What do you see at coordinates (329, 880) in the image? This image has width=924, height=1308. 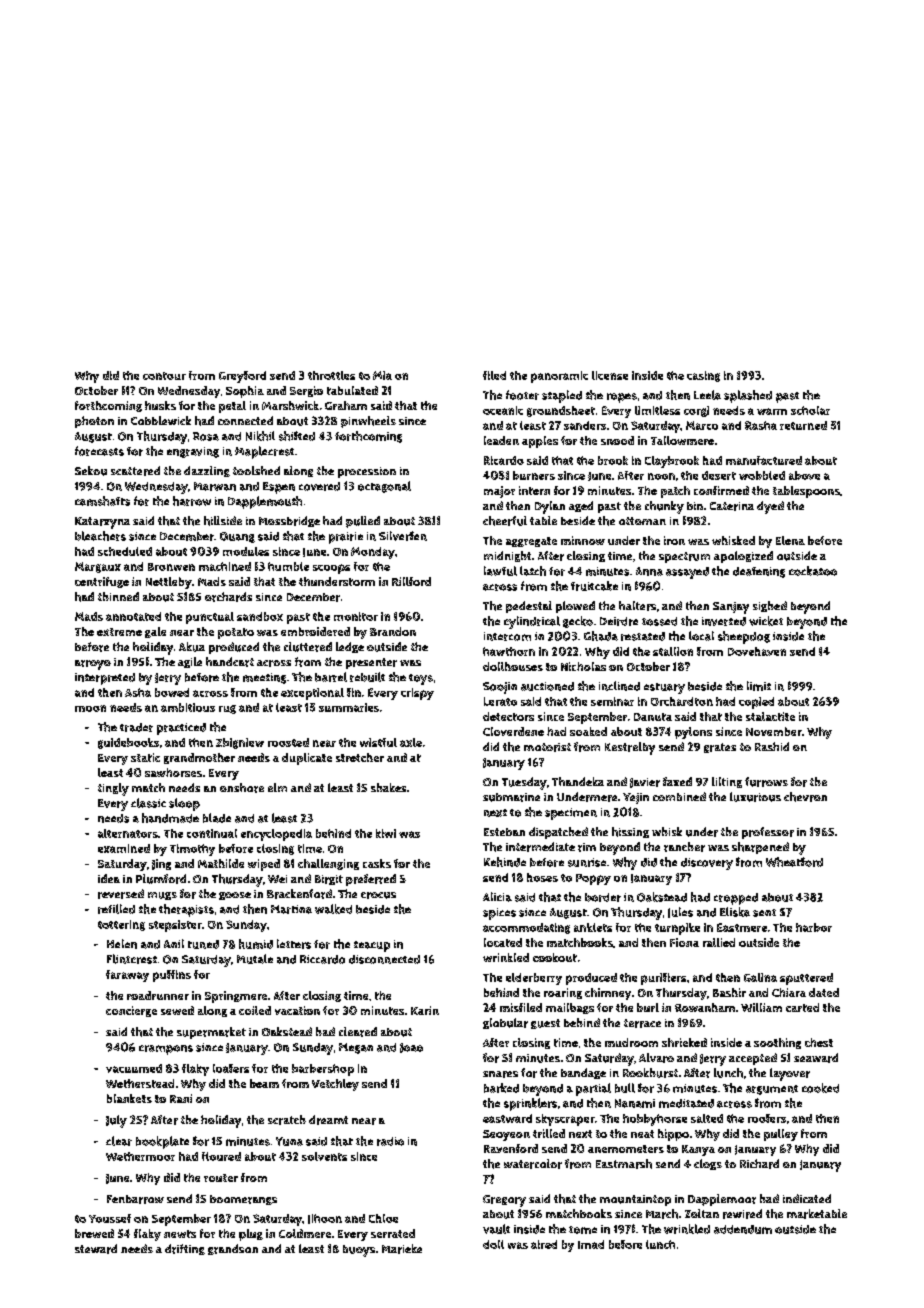 I see `Birgit` at bounding box center [329, 880].
